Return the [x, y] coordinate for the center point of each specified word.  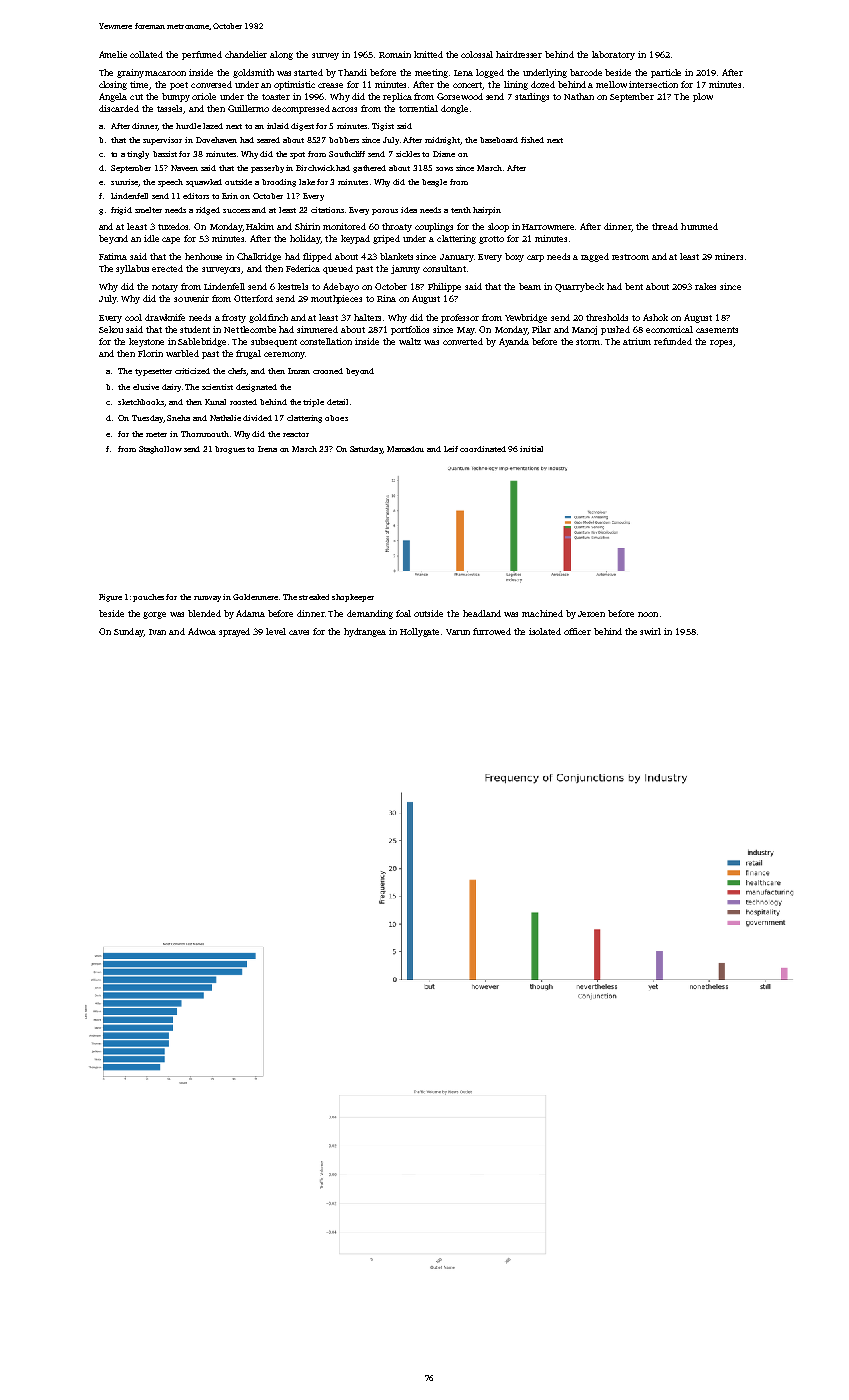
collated [146, 54]
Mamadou [405, 449]
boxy [514, 257]
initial [531, 449]
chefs [237, 372]
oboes [336, 418]
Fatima [113, 256]
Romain [395, 54]
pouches [148, 598]
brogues [230, 450]
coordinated [483, 449]
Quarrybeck [579, 287]
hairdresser [519, 54]
